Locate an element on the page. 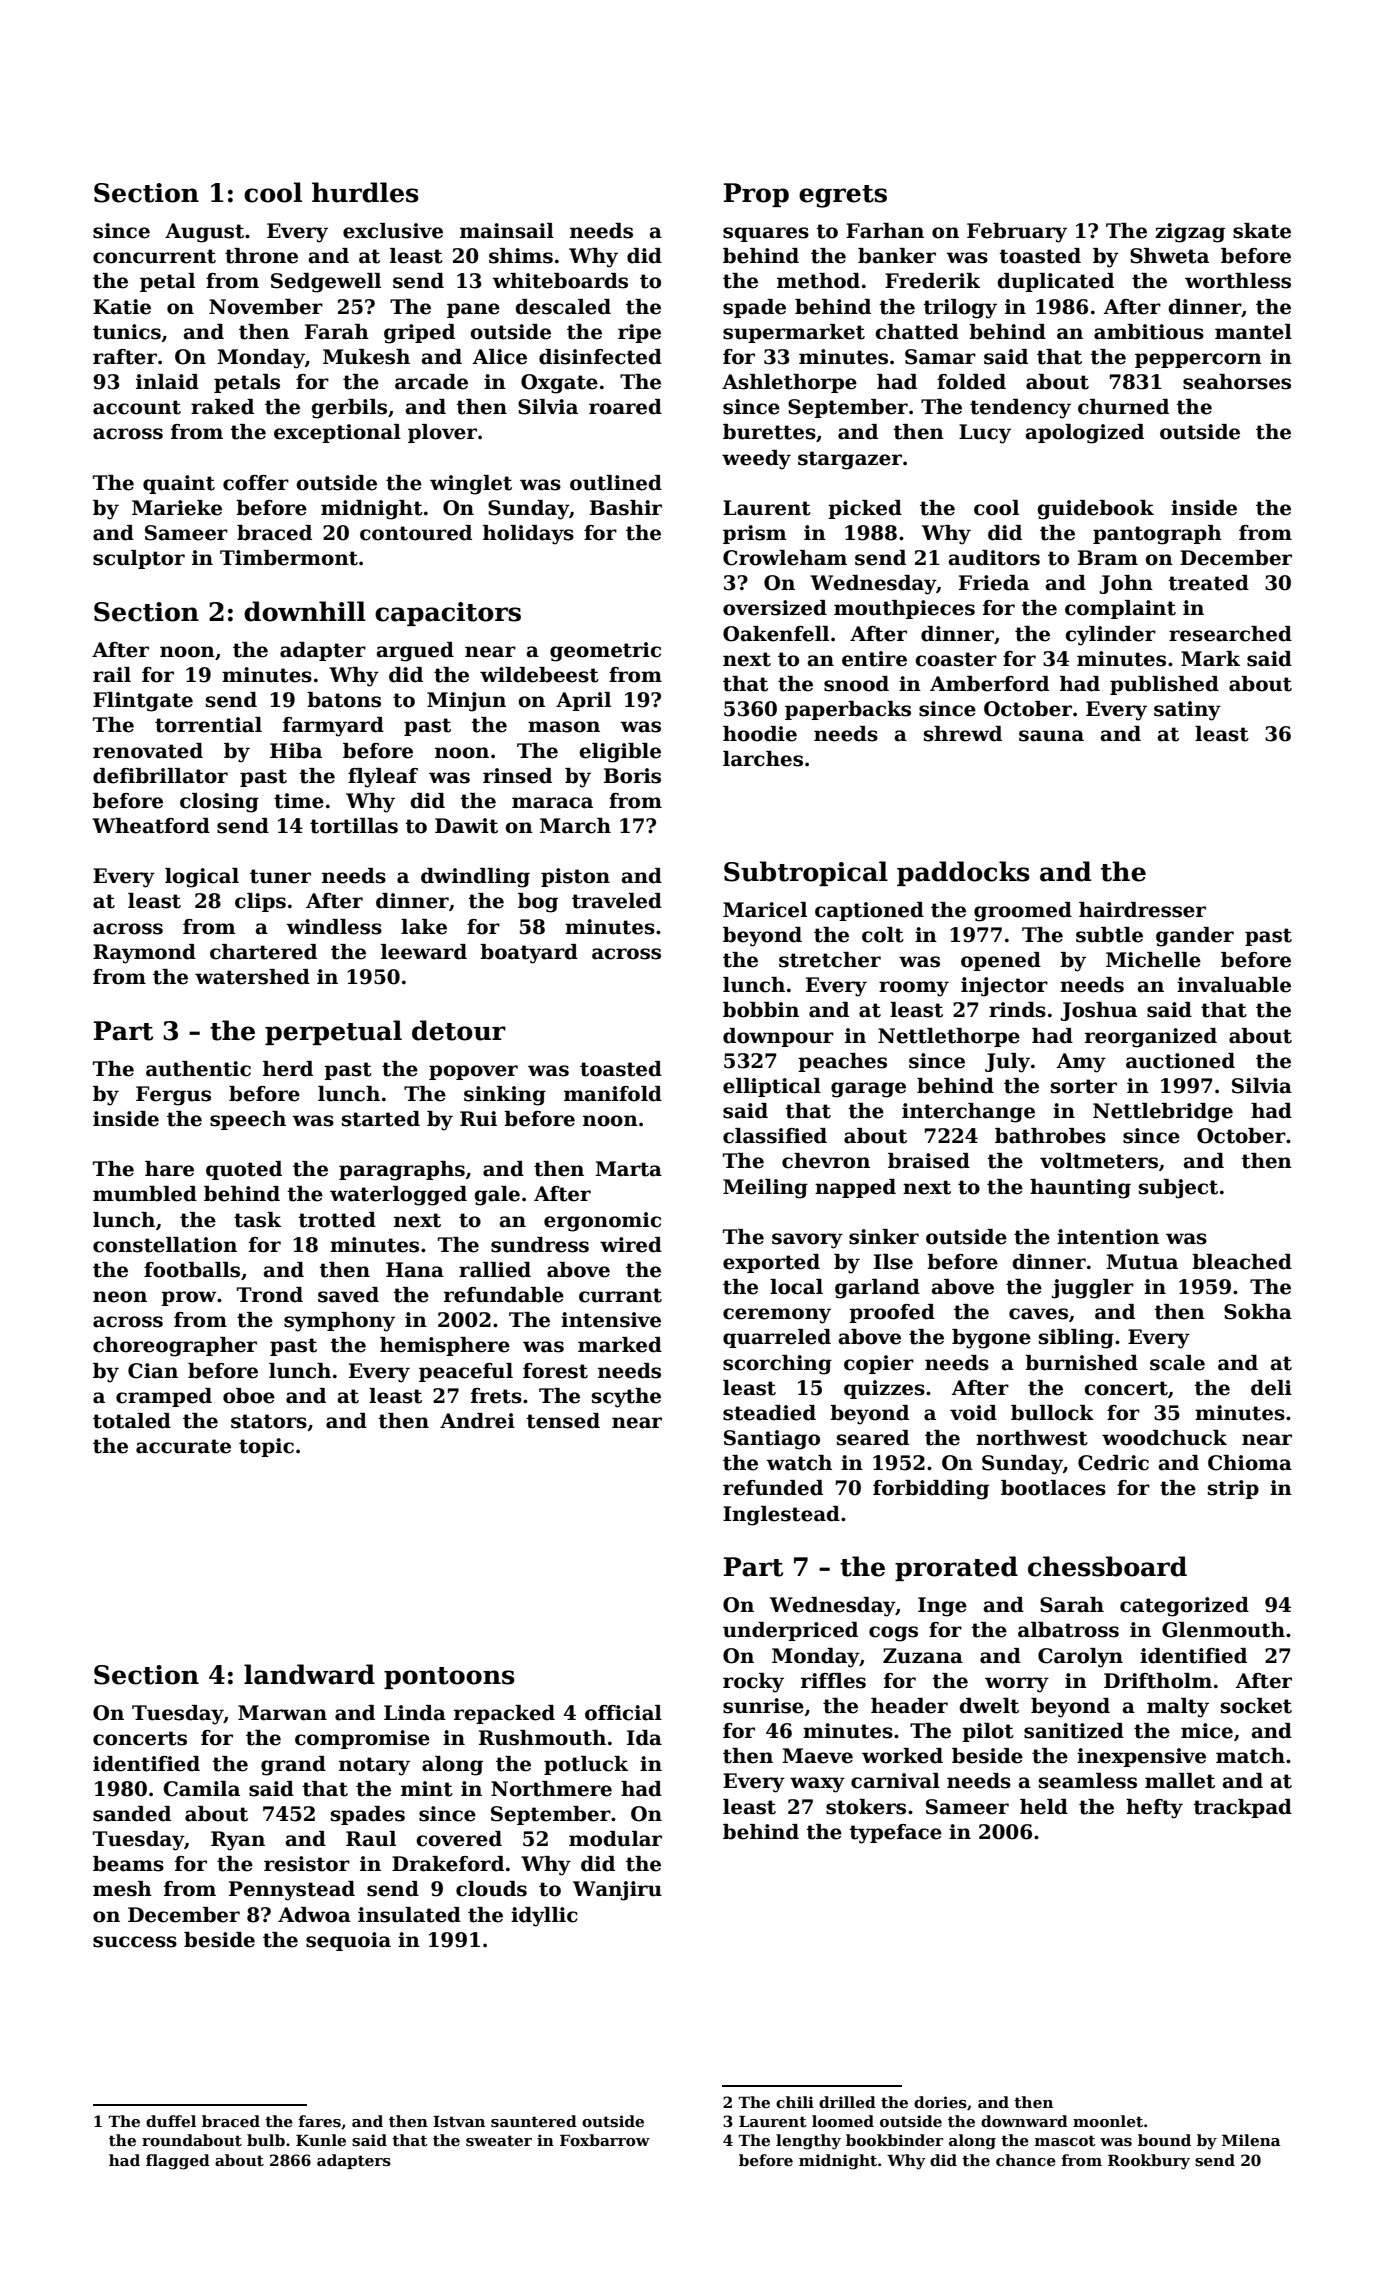 The image size is (1385, 2282). Kunle is located at coordinates (321, 2140).
